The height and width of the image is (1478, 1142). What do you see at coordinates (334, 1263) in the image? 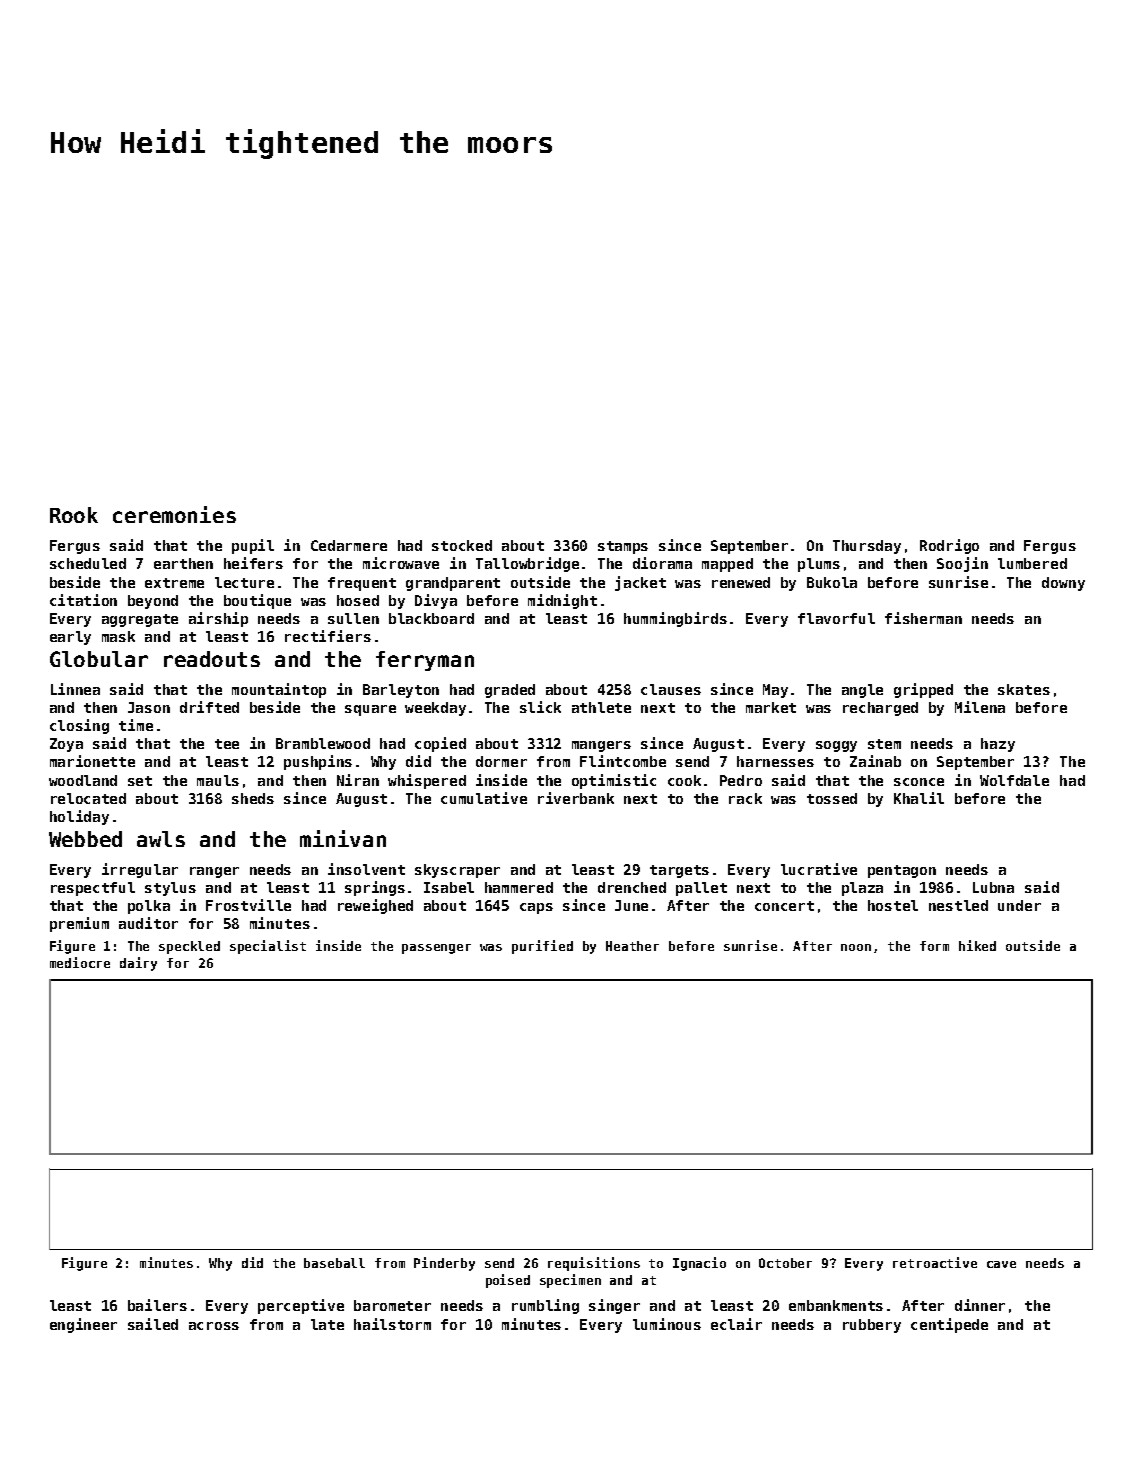
I see `baseball` at bounding box center [334, 1263].
